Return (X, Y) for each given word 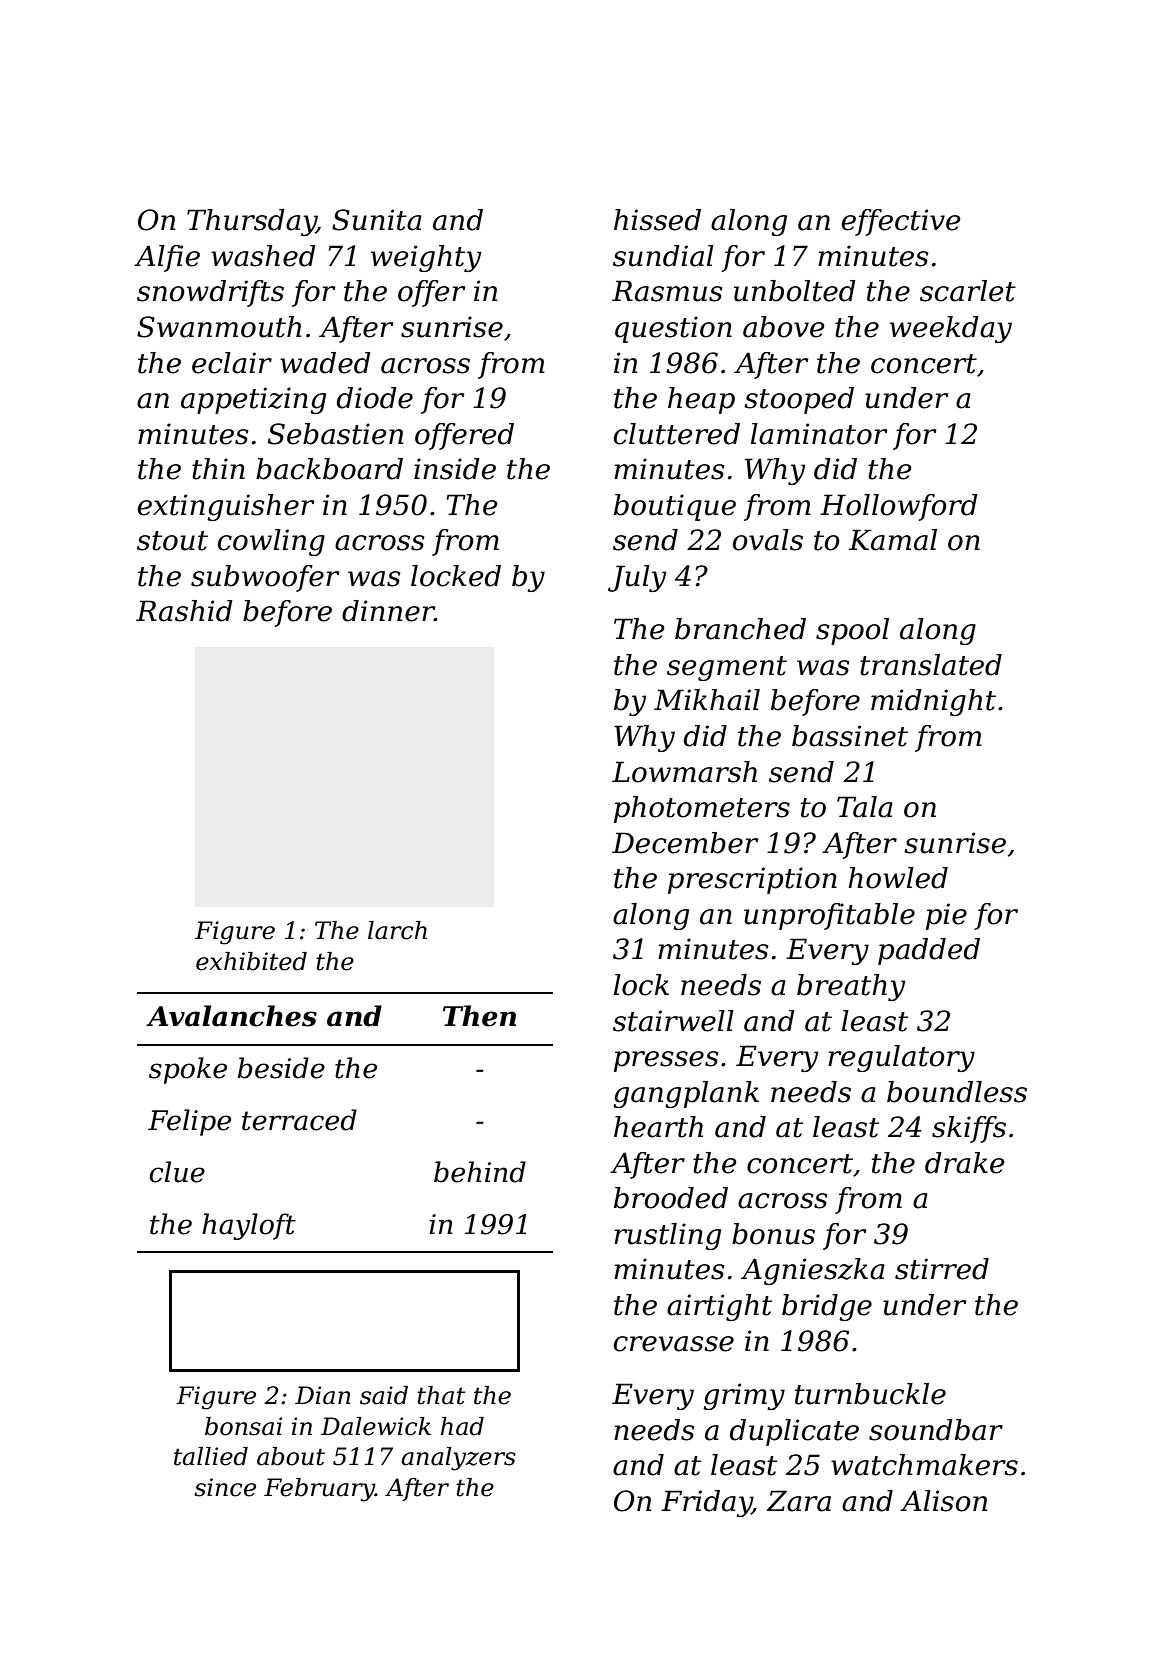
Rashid (184, 611)
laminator (819, 434)
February (319, 1490)
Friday (706, 1503)
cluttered (677, 434)
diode (375, 398)
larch (397, 930)
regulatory (901, 1058)
